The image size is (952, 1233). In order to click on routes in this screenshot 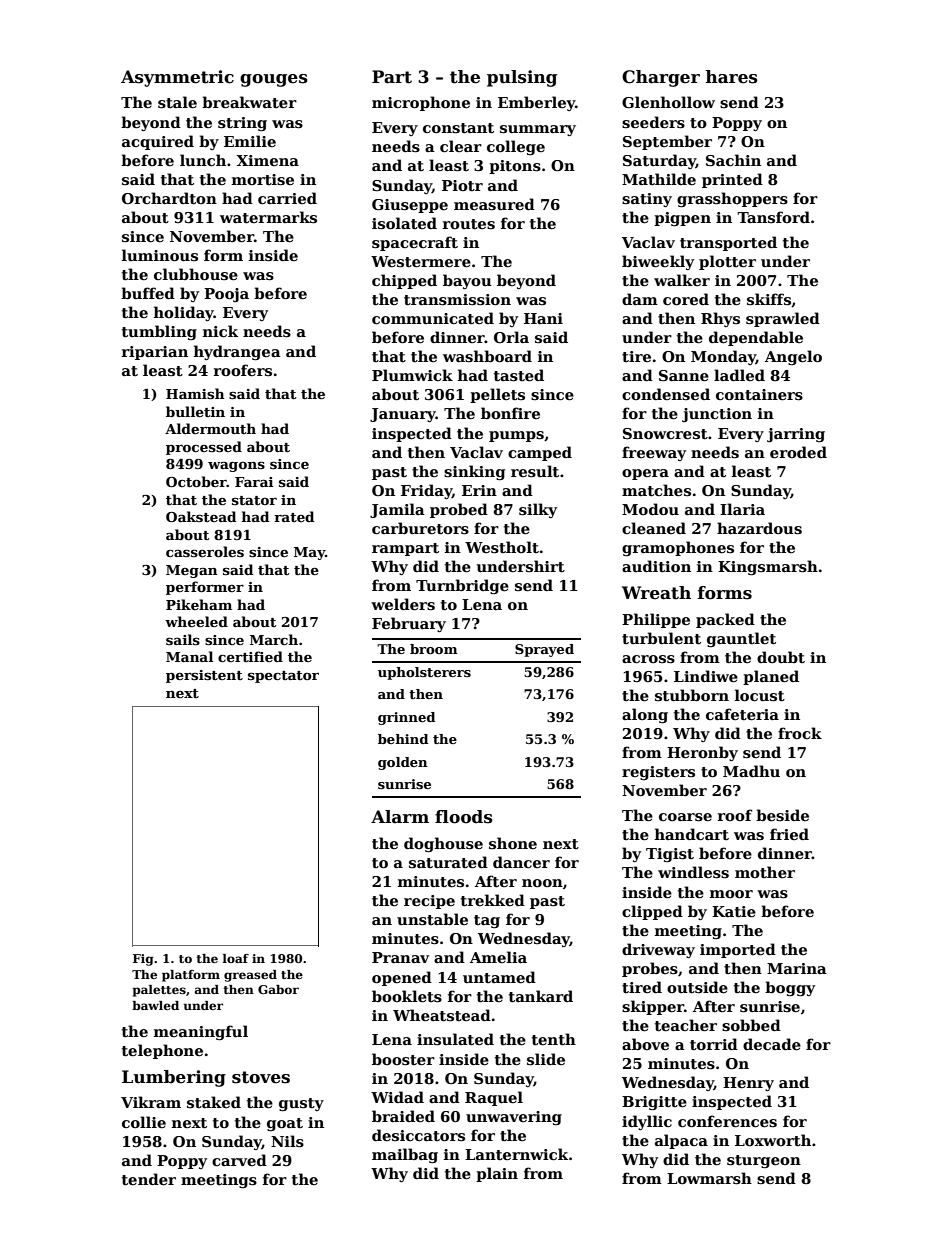, I will do `click(469, 224)`.
